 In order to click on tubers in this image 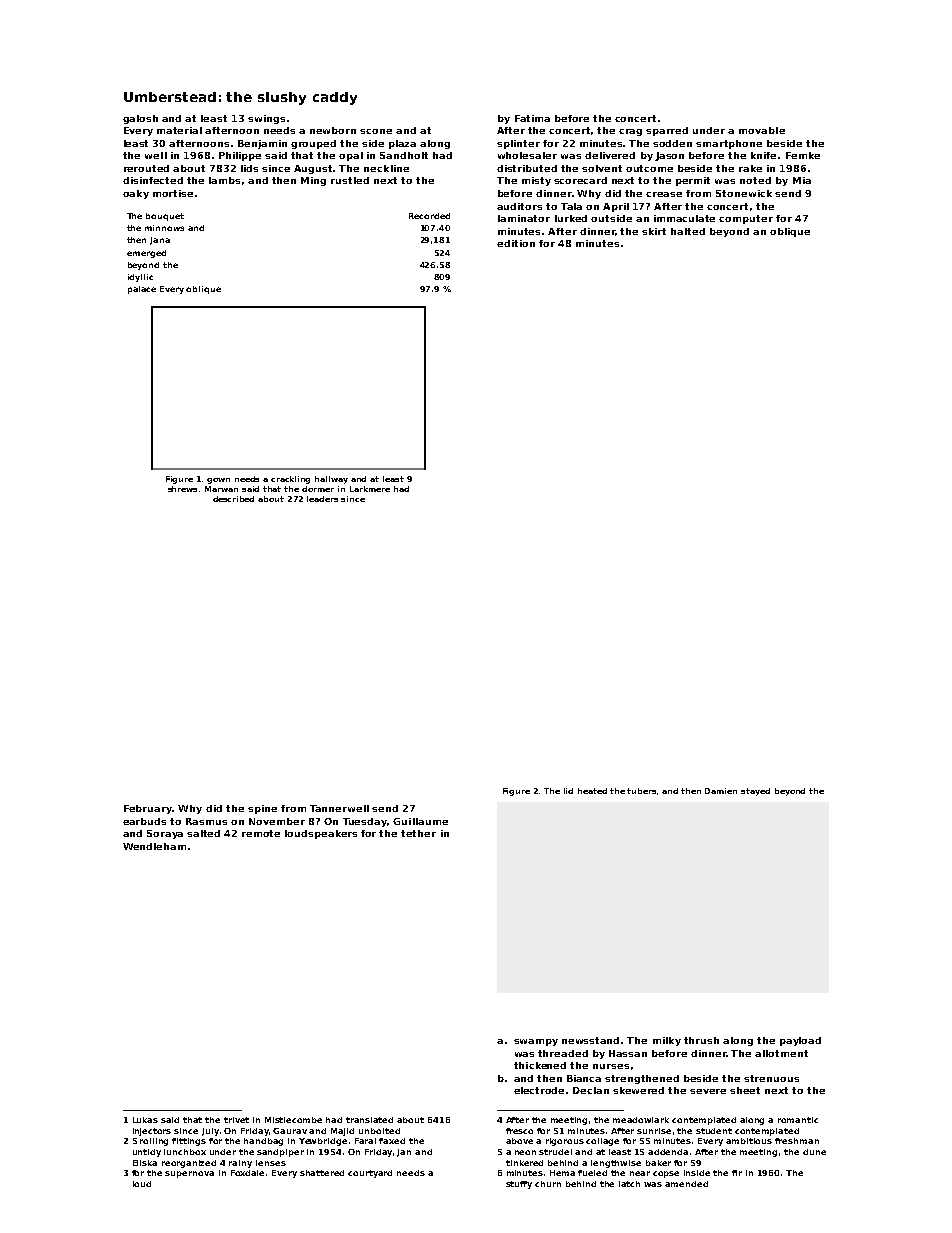, I will do `click(641, 791)`.
